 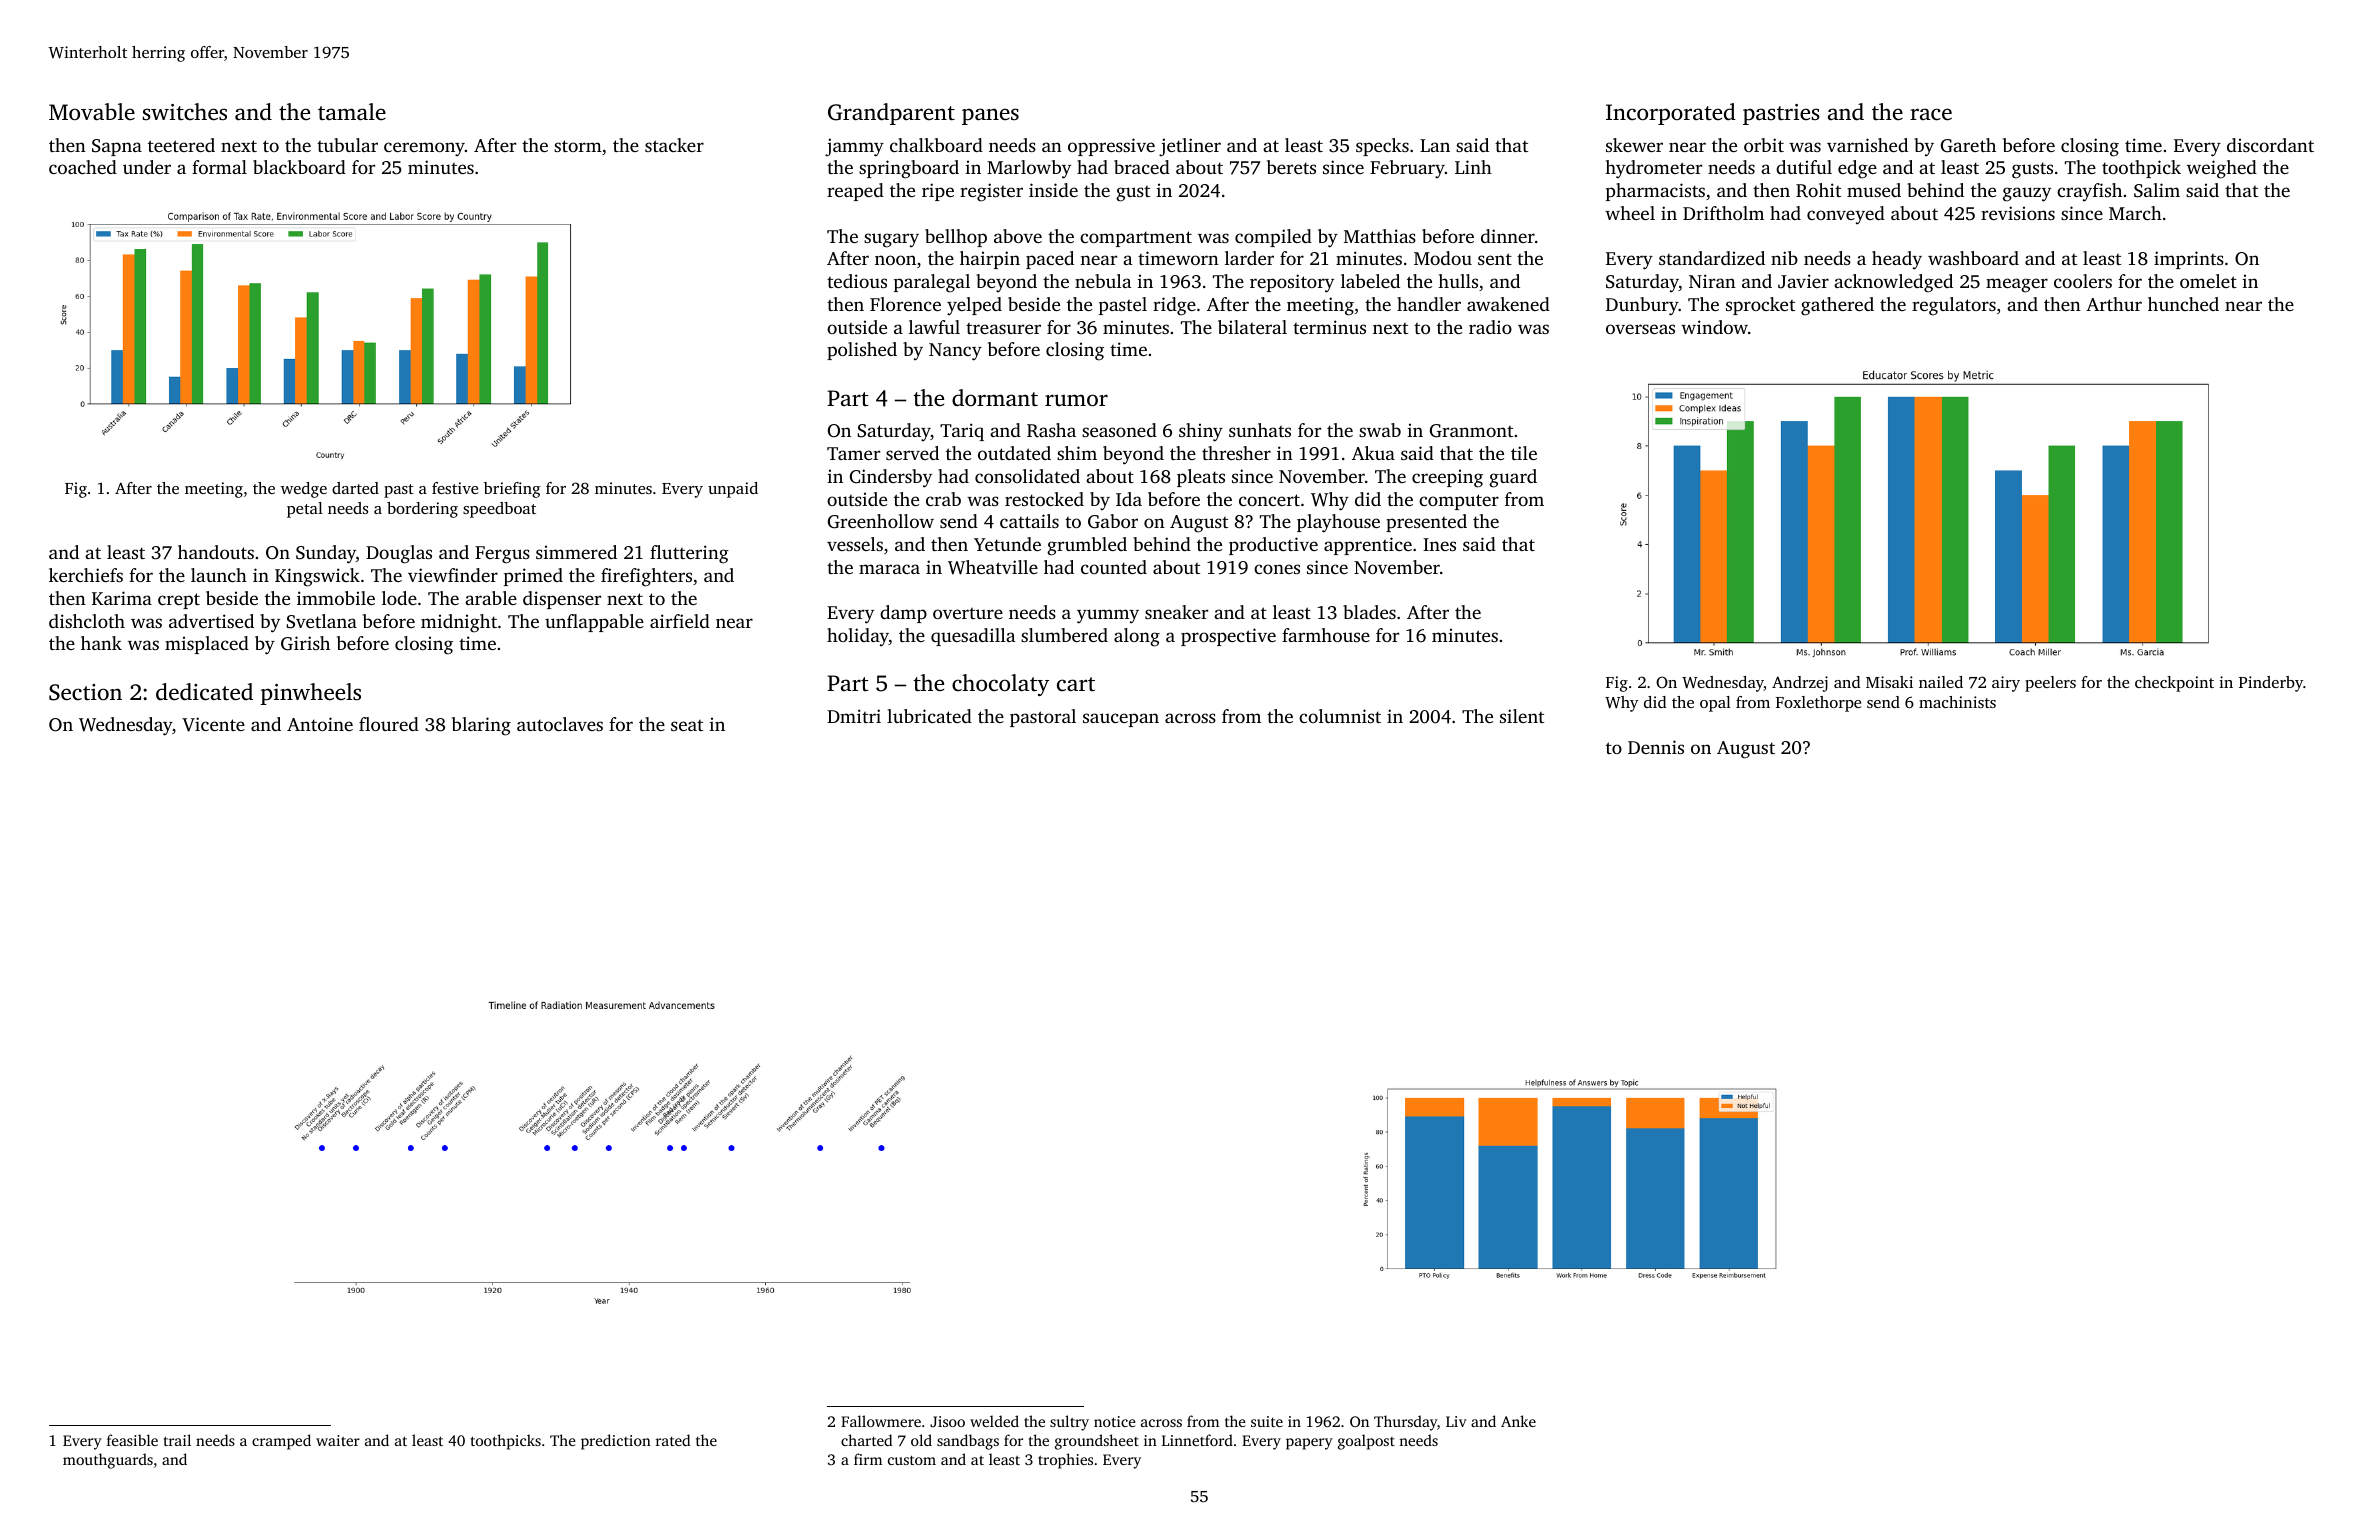 What do you see at coordinates (185, 112) in the screenshot?
I see `switches` at bounding box center [185, 112].
